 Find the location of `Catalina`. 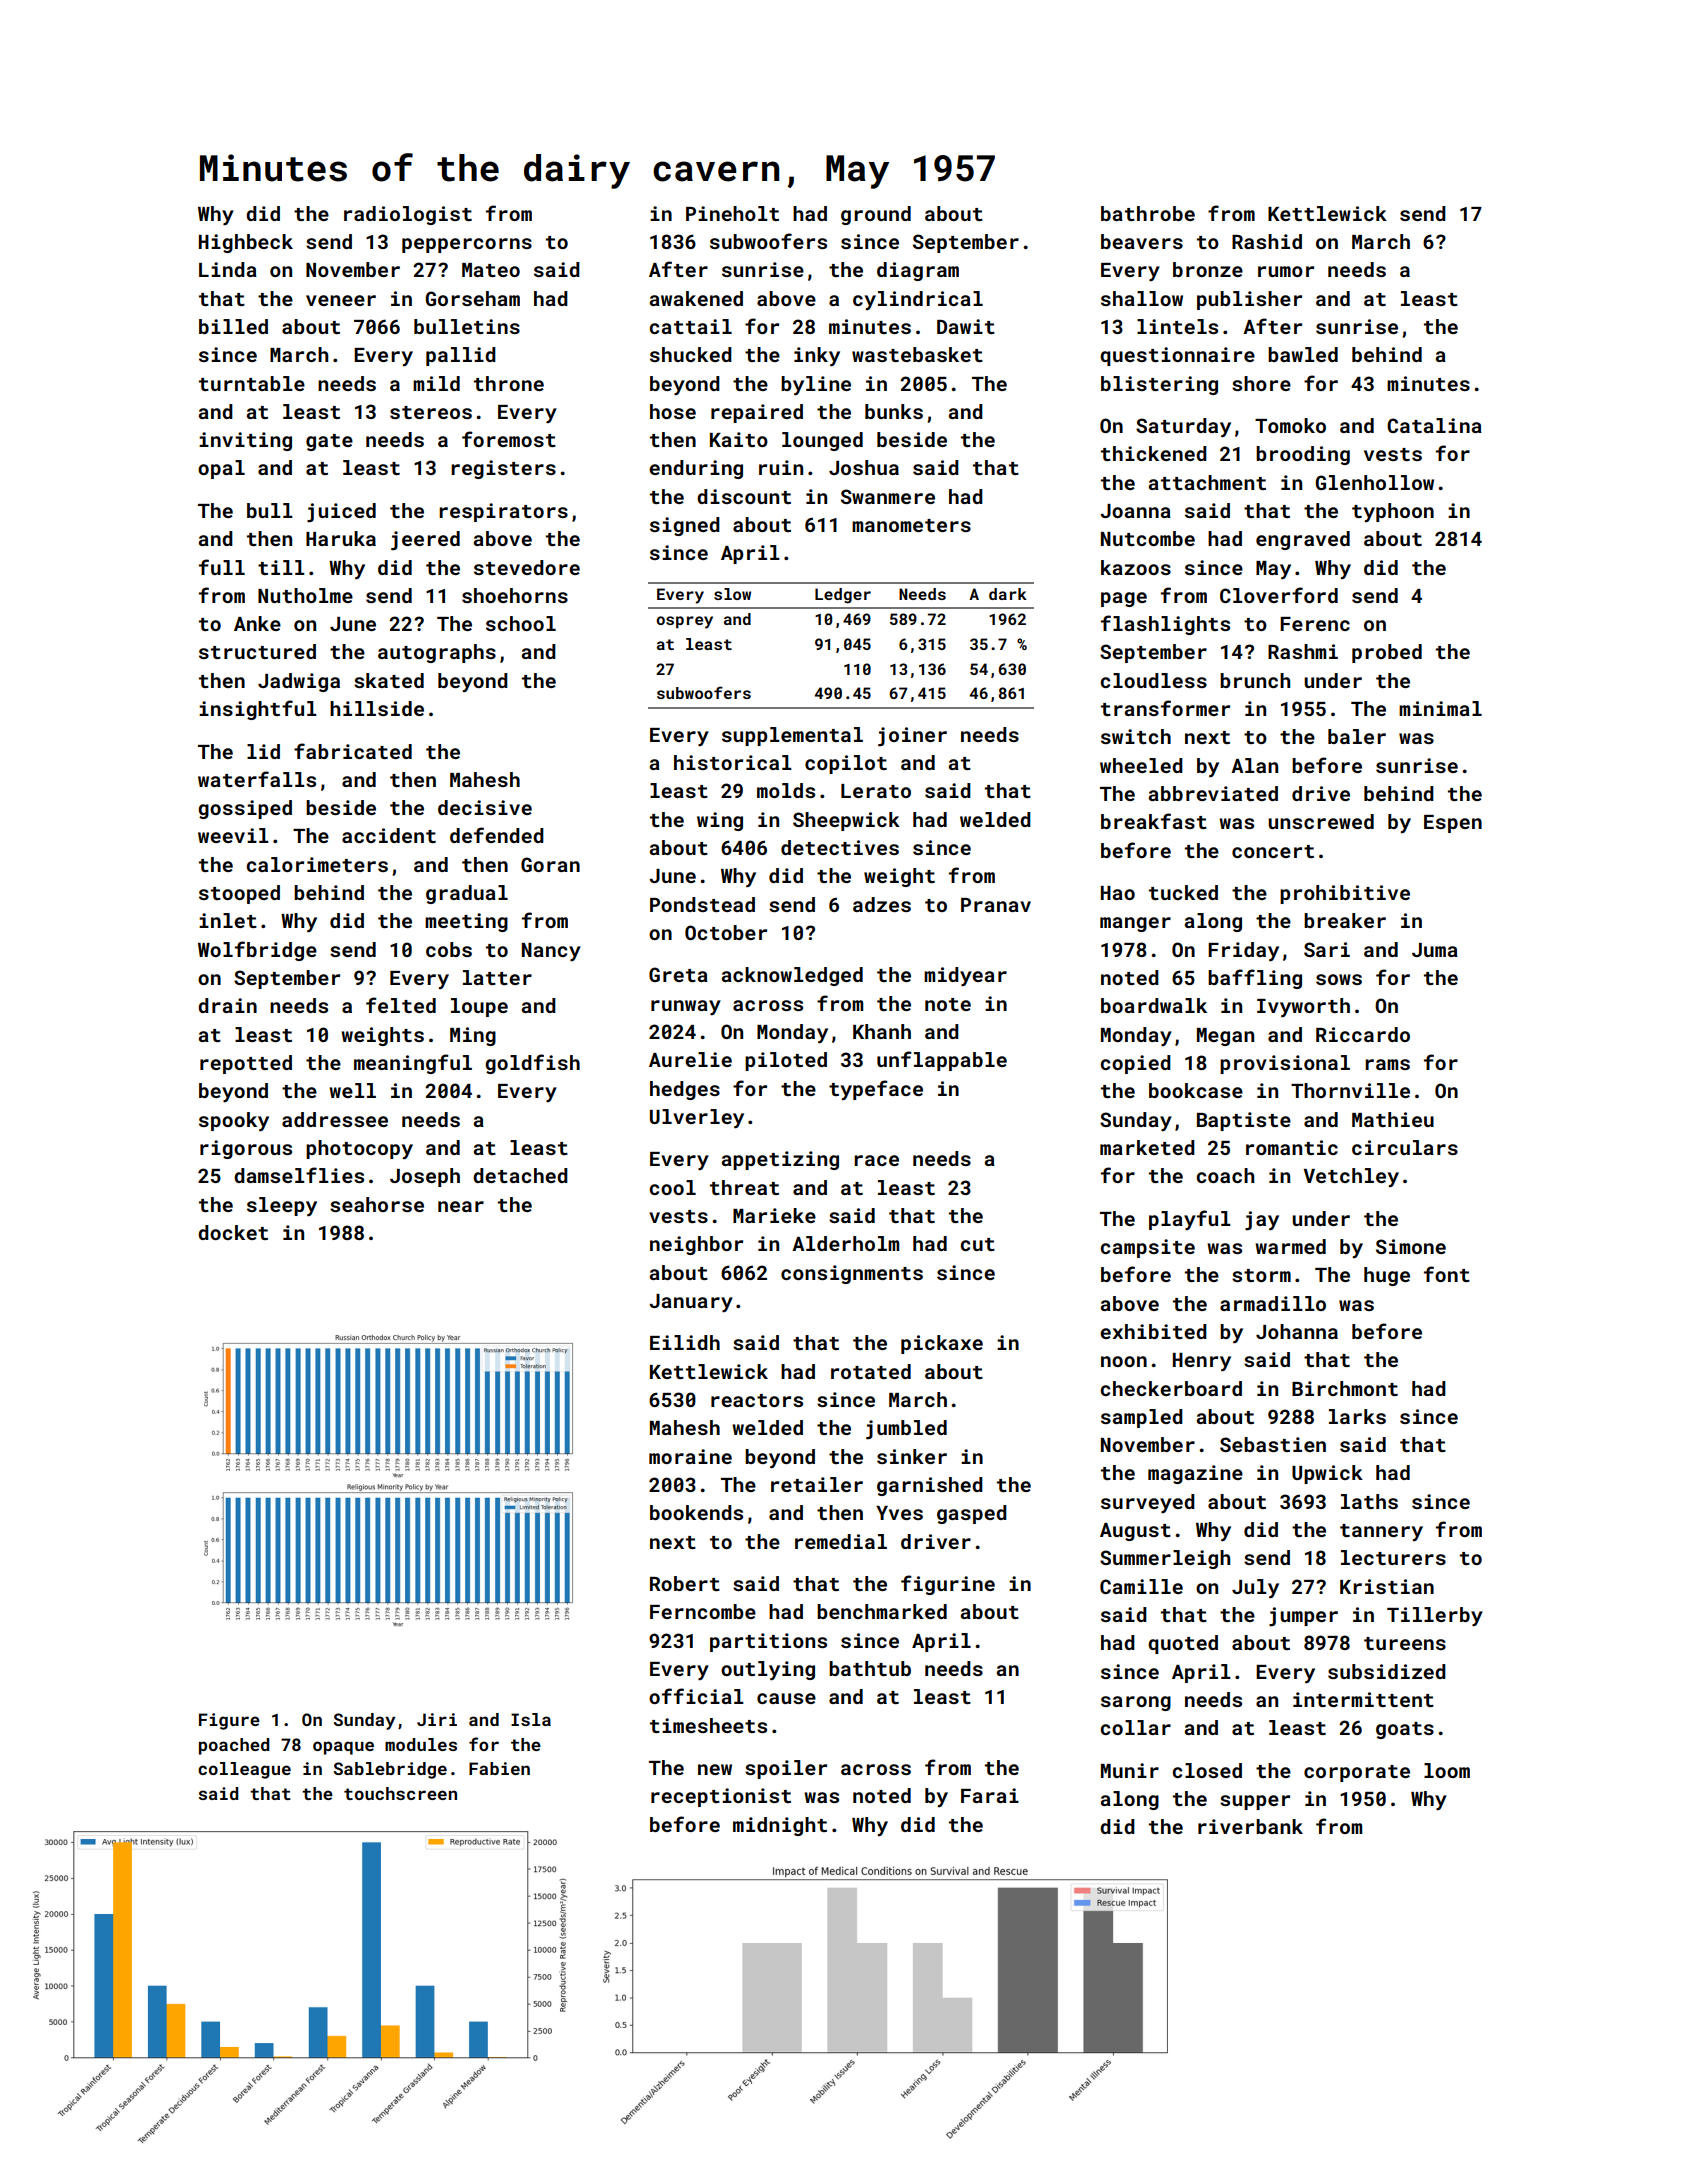

Catalina is located at coordinates (1434, 425).
